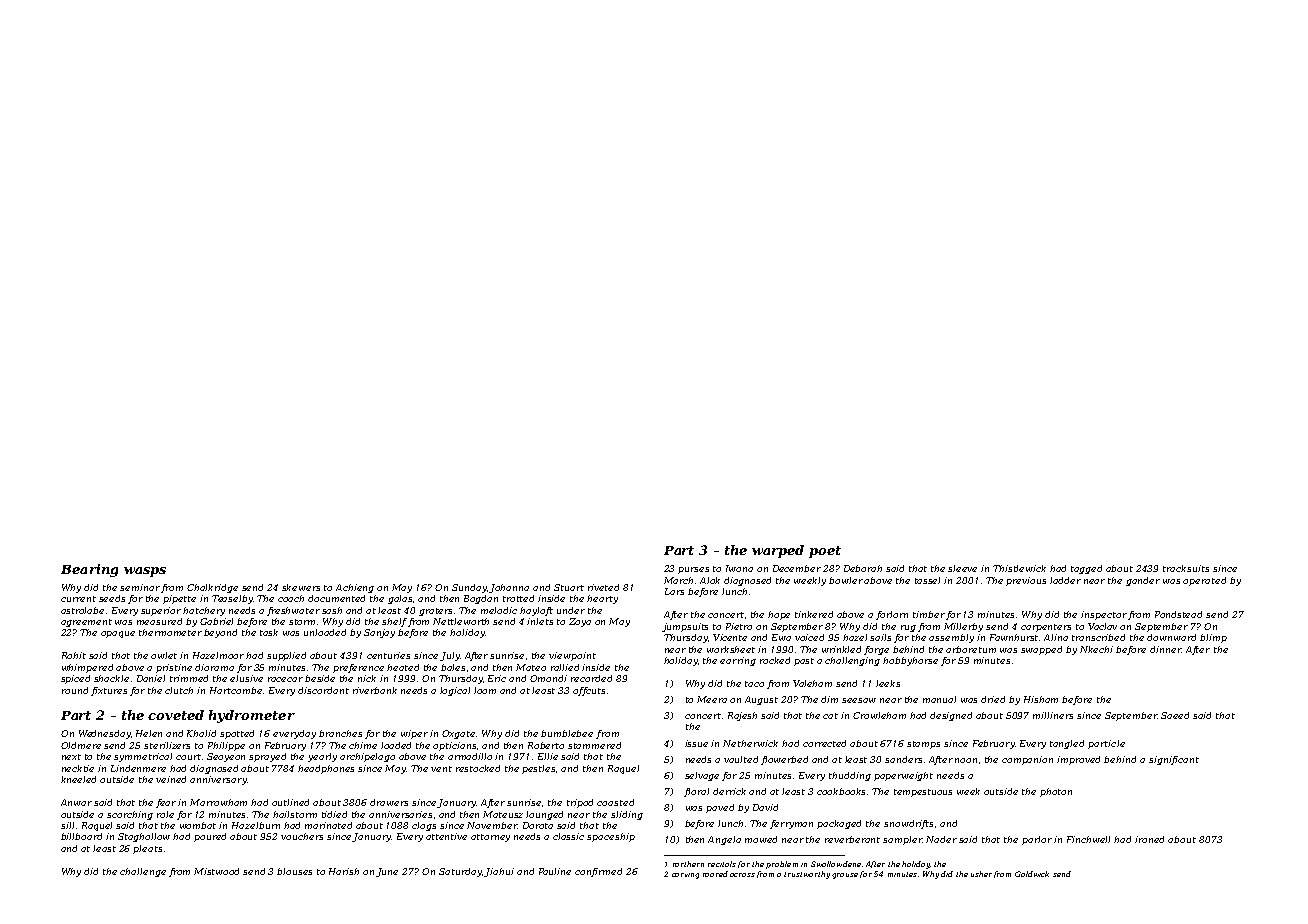 Image resolution: width=1308 pixels, height=924 pixels. Describe the element at coordinates (696, 743) in the page. I see `issue` at that location.
